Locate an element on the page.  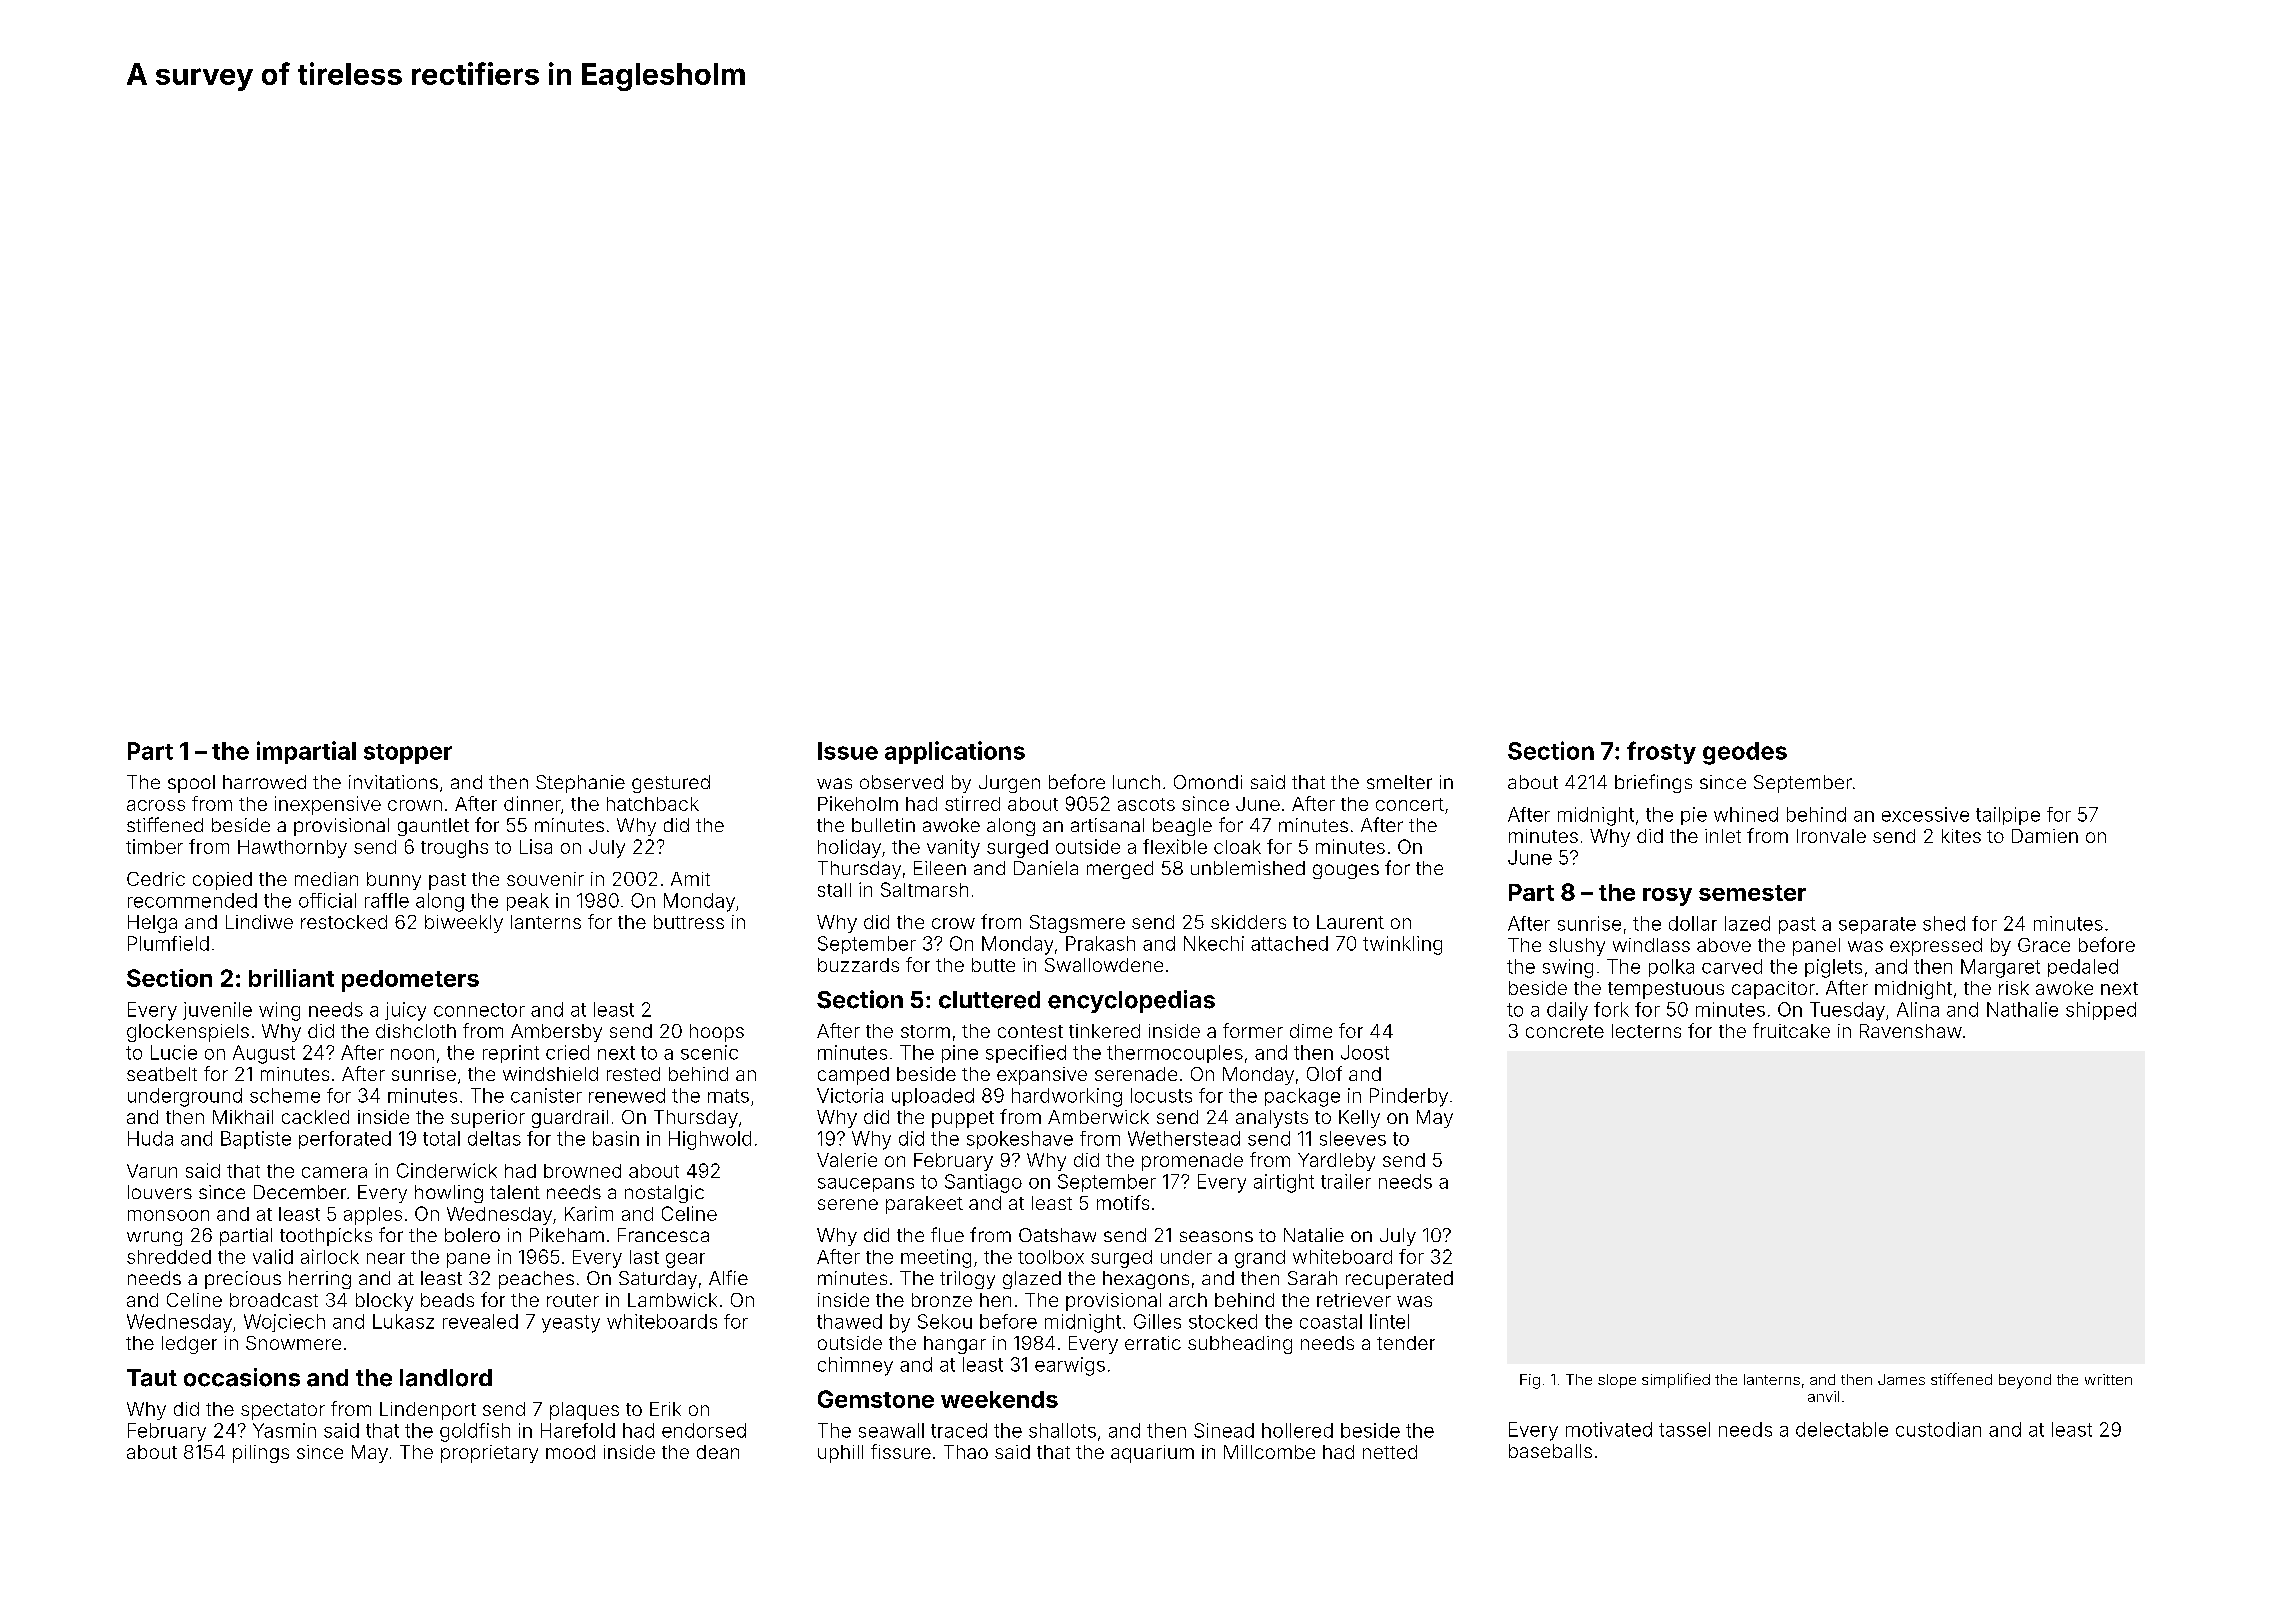
pilings is located at coordinates (261, 1454).
